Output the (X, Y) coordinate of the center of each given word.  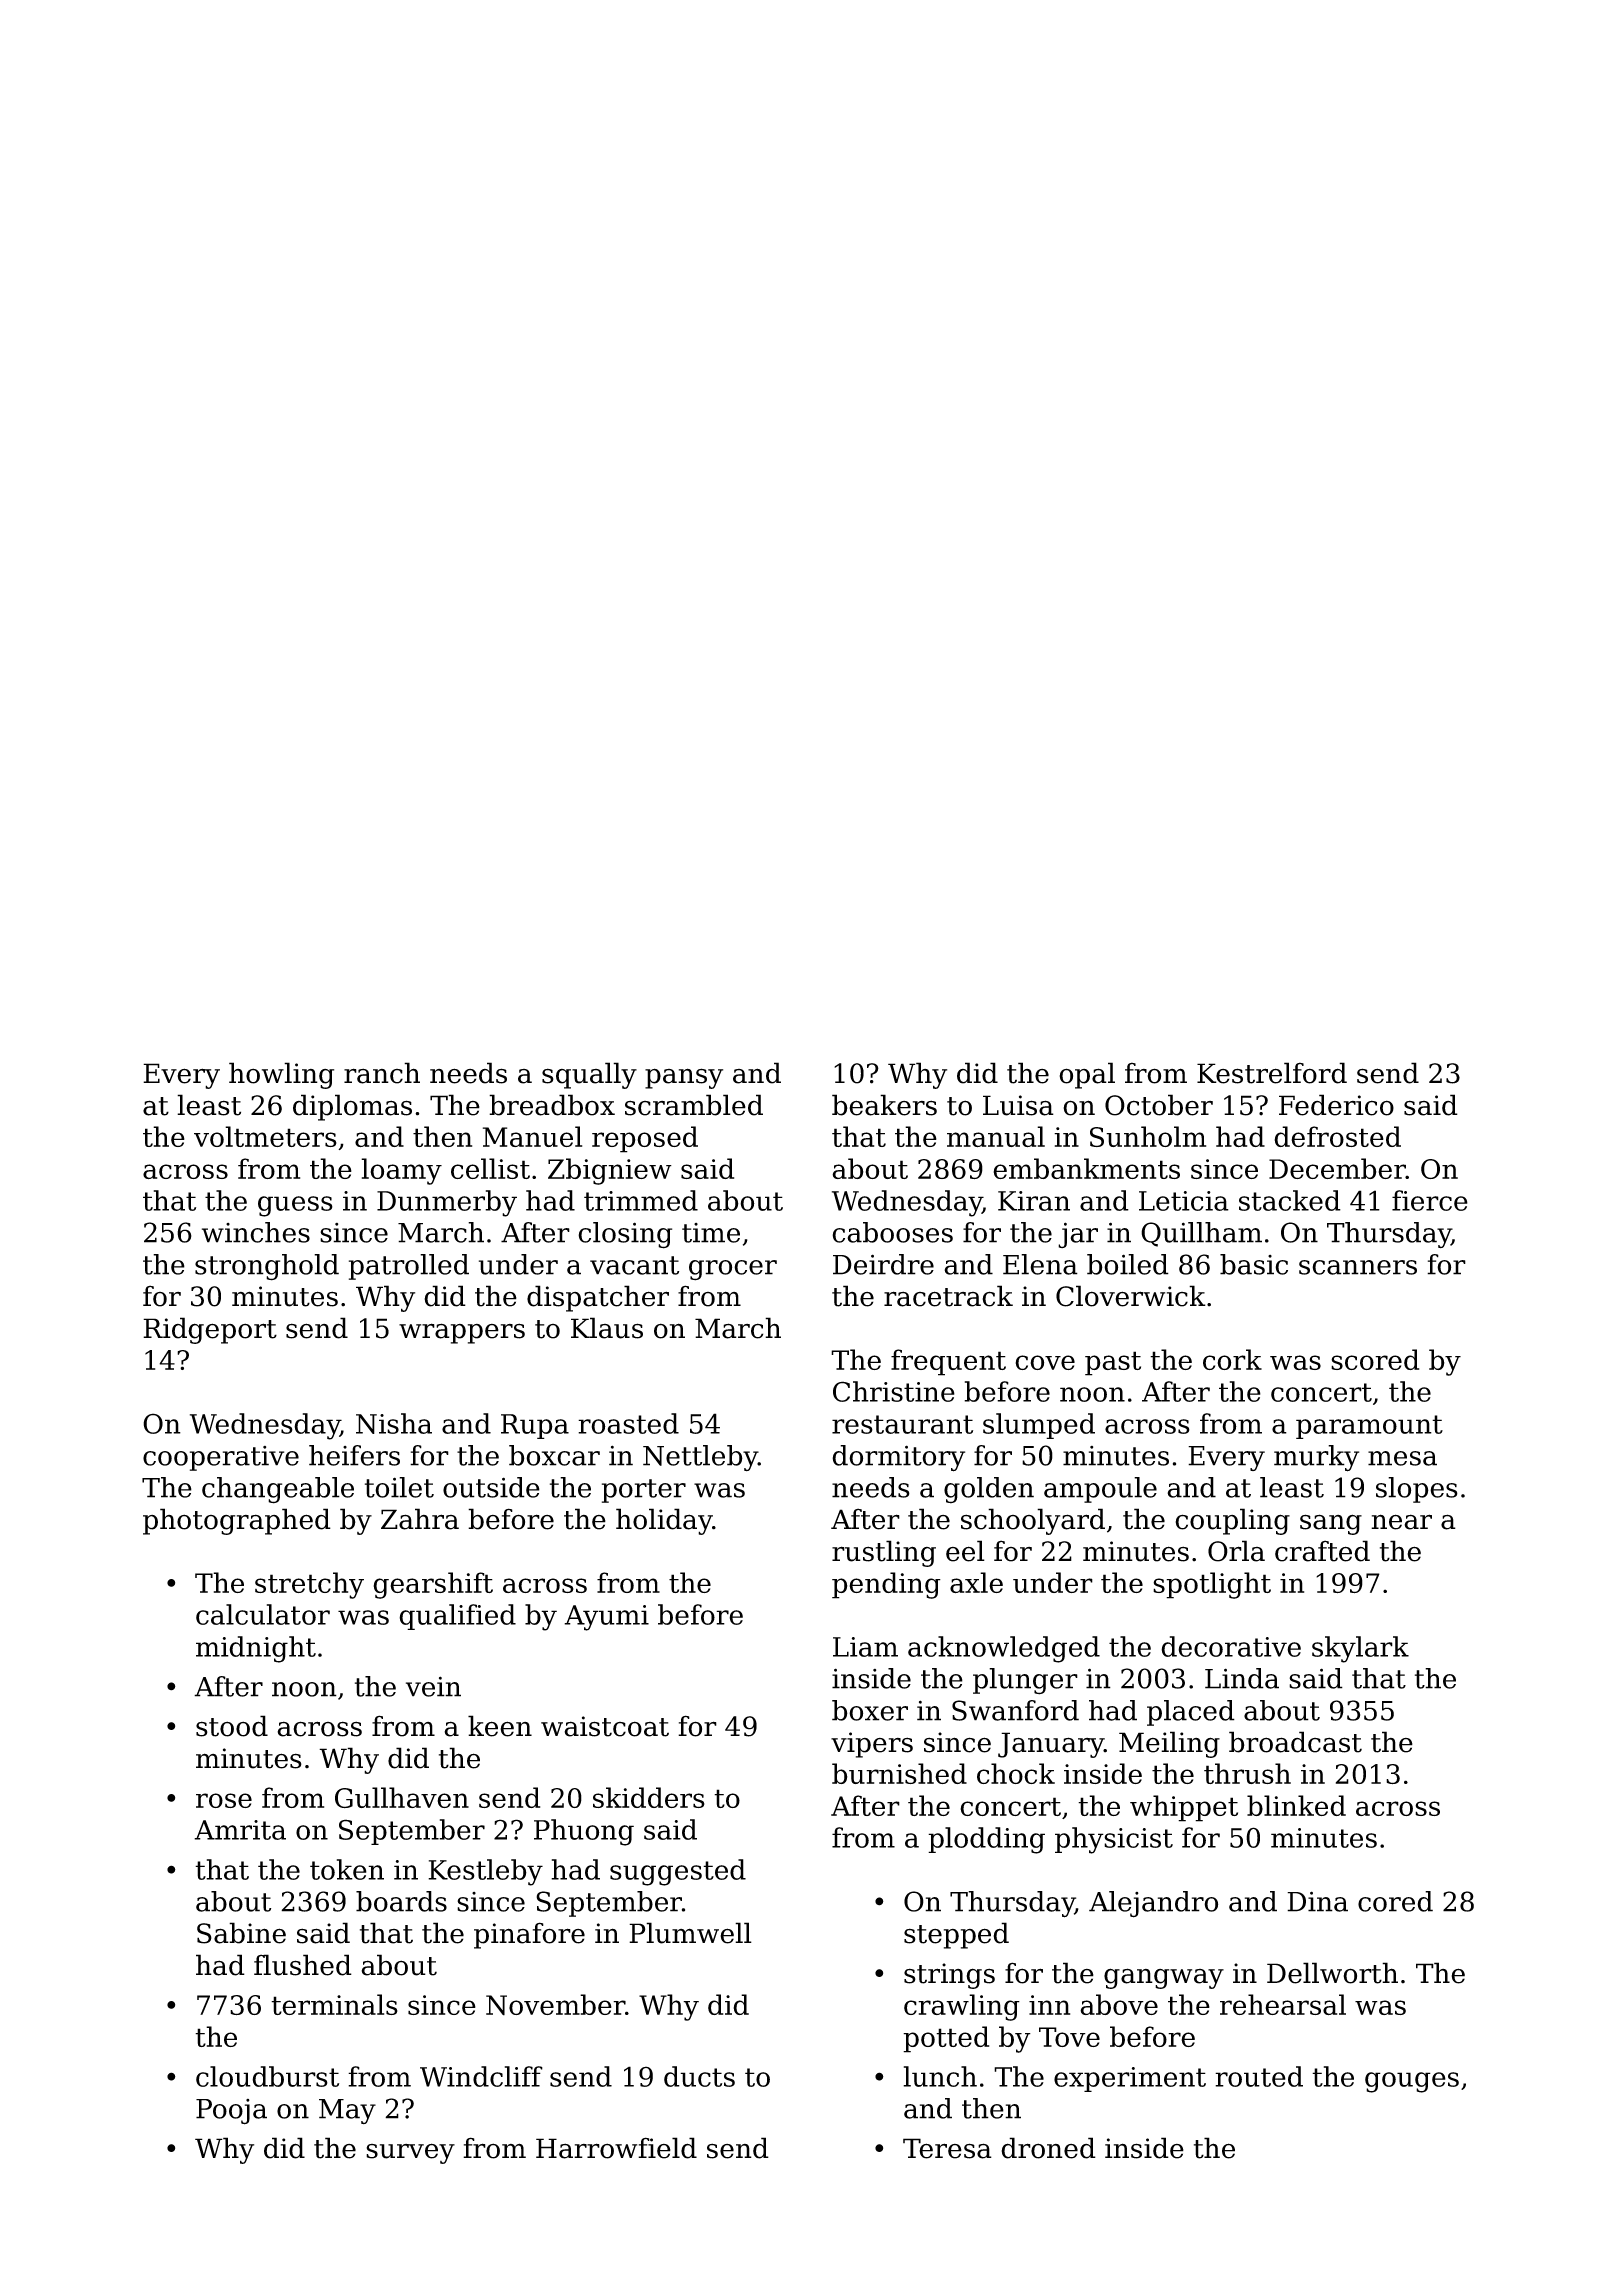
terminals (334, 2004)
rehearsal (1283, 2004)
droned (1048, 2148)
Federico (1336, 1105)
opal (1087, 1075)
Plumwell (690, 1933)
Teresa (947, 2148)
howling (281, 1075)
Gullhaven (402, 1797)
